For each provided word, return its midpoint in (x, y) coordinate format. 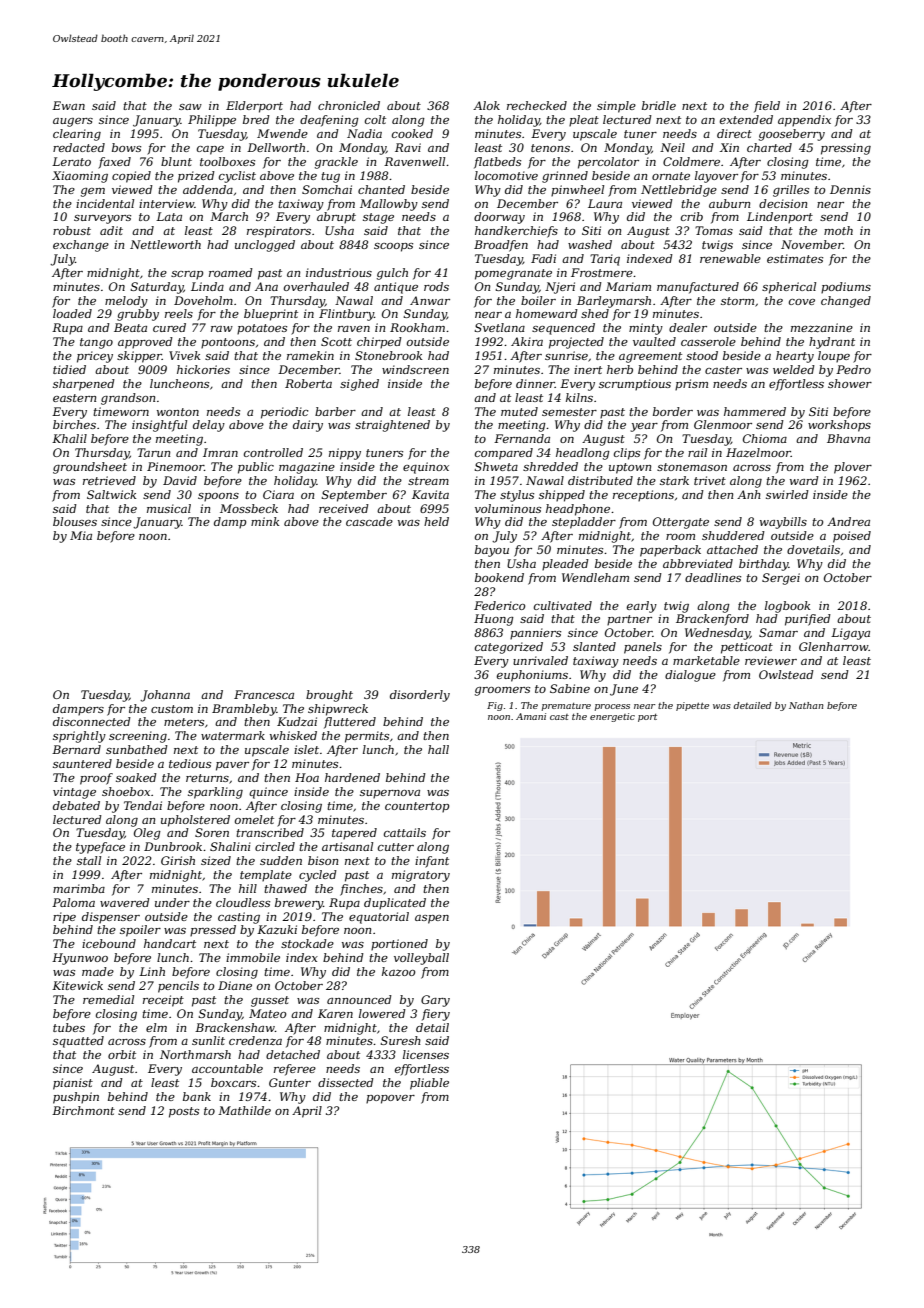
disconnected (92, 721)
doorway (499, 218)
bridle (659, 105)
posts (184, 1112)
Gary (435, 1001)
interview (166, 203)
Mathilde (244, 1110)
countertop (417, 807)
